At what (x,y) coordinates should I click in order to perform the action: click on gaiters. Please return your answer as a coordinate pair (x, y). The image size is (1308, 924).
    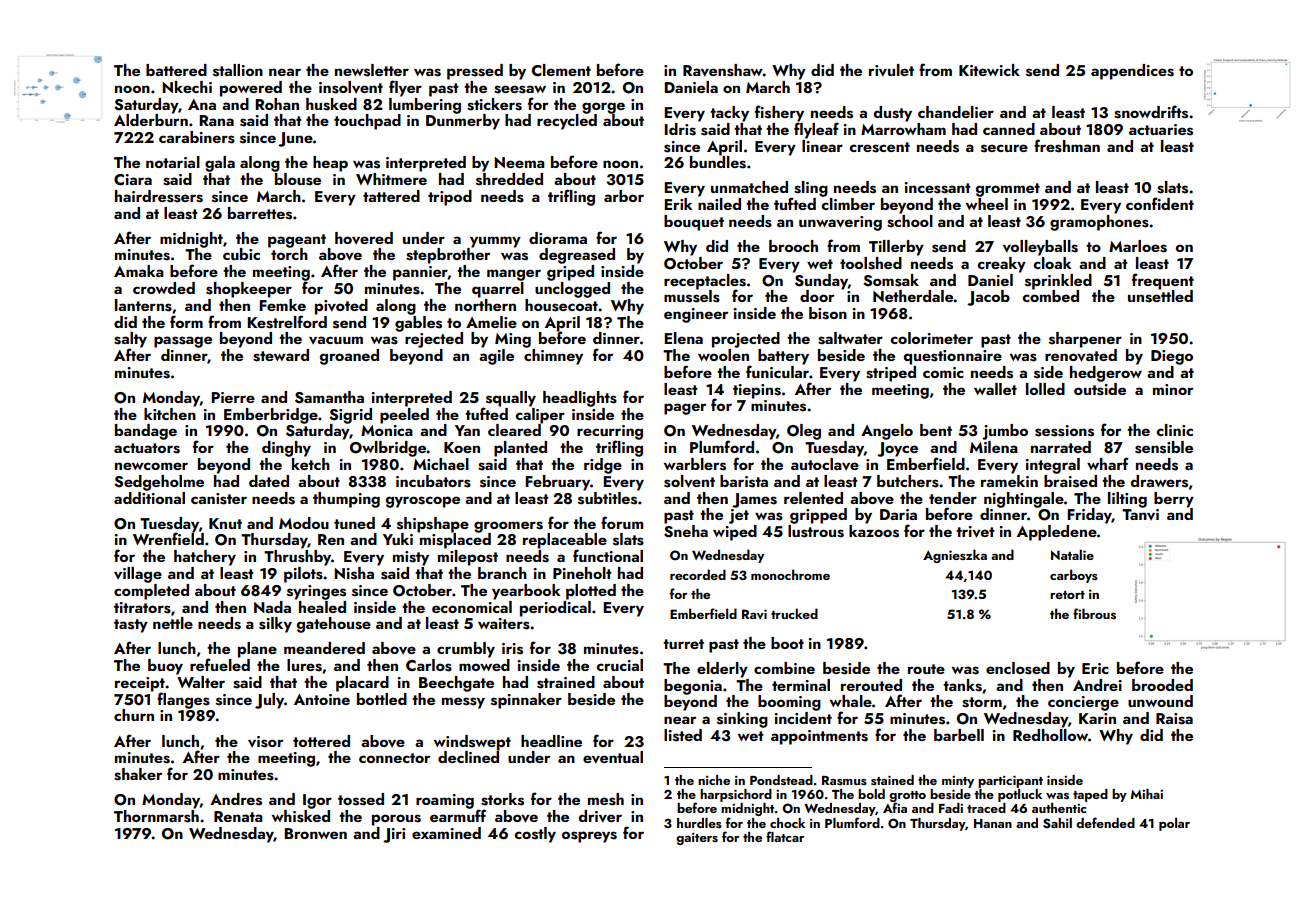
    Looking at the image, I should click on (697, 839).
